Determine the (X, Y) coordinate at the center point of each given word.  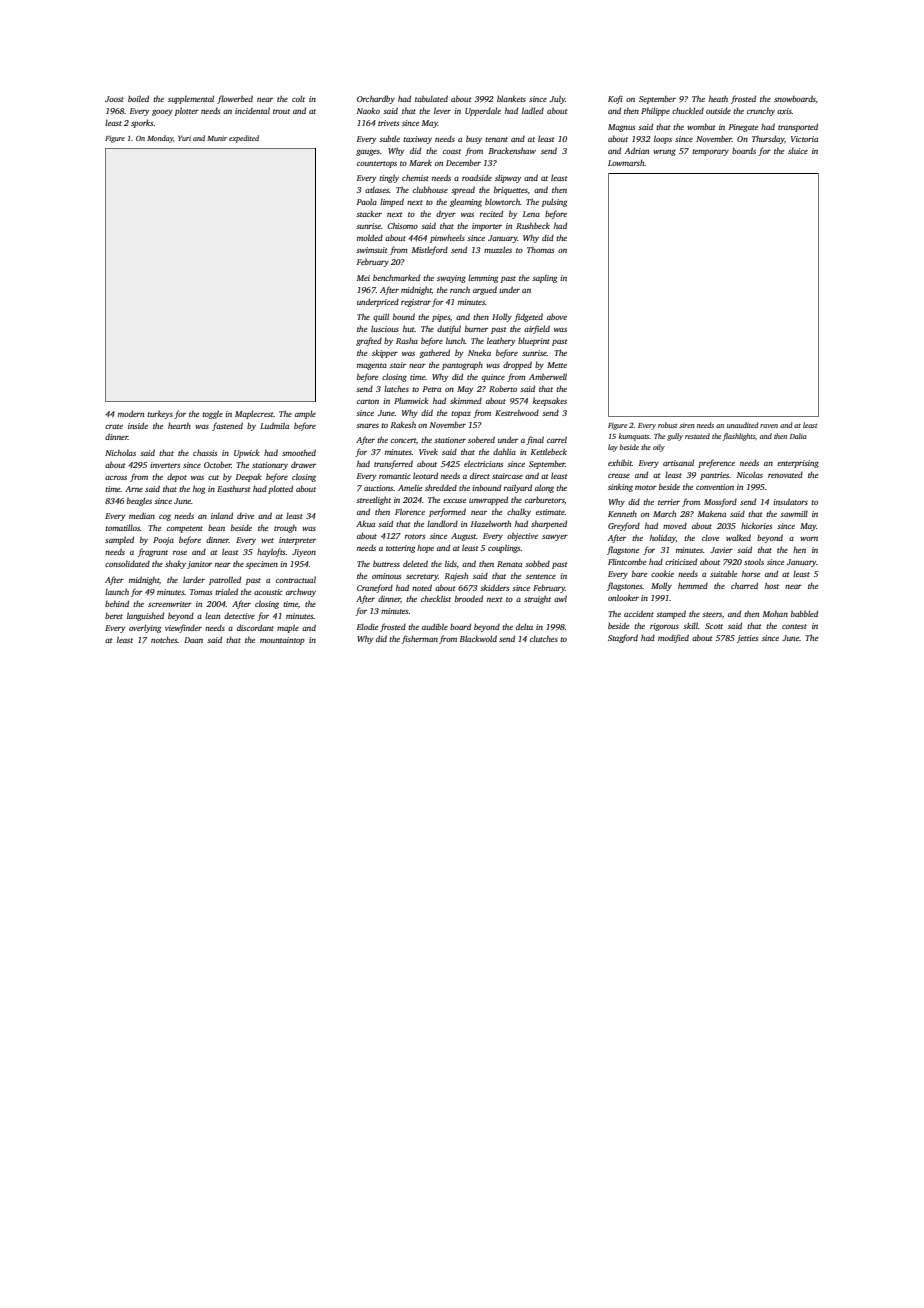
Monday (160, 139)
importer (487, 227)
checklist (436, 598)
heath (718, 98)
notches (164, 639)
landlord (442, 523)
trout (281, 111)
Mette (557, 365)
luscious (385, 328)
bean (216, 528)
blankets (511, 98)
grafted (369, 341)
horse (751, 573)
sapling (544, 279)
